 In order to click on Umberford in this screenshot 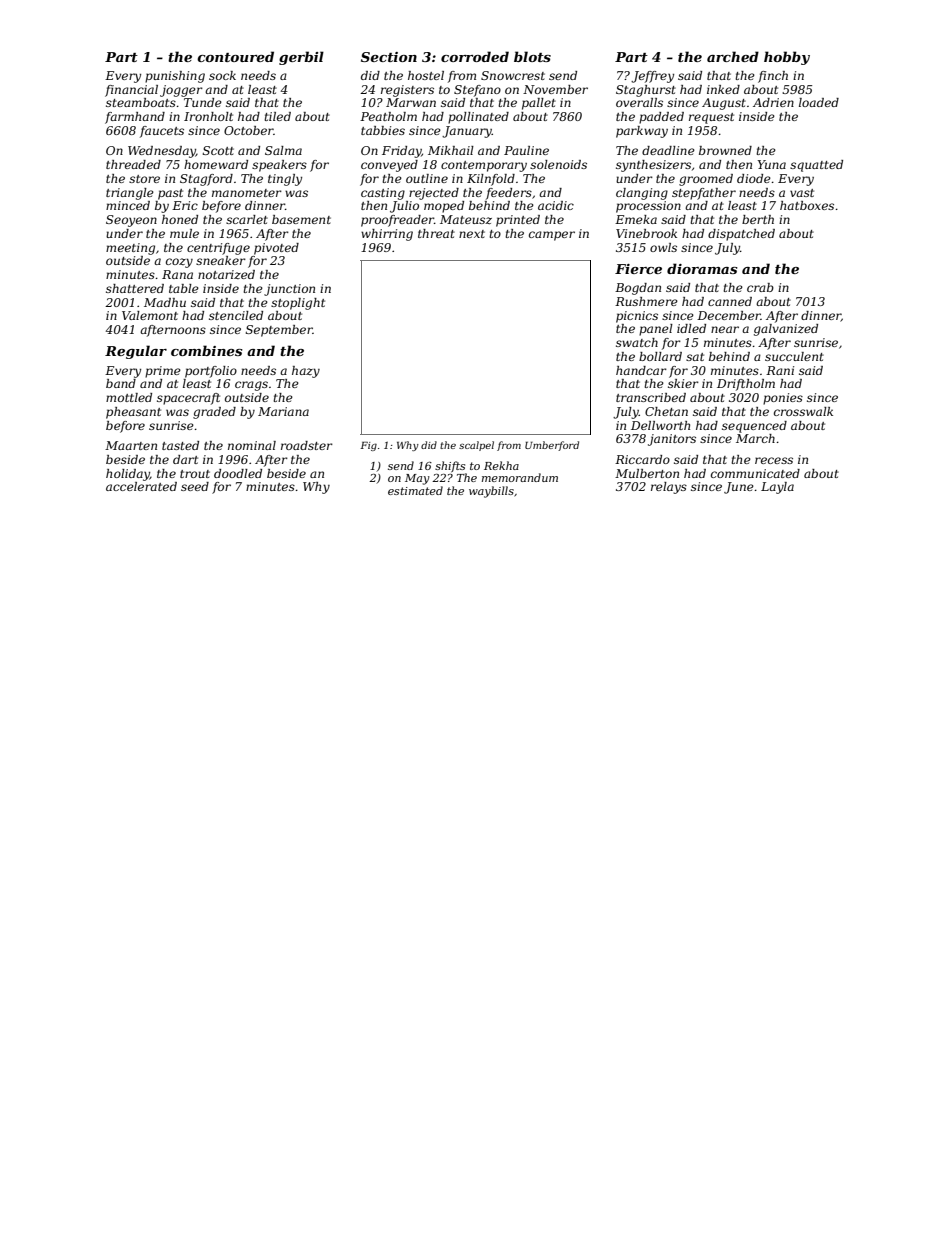, I will do `click(552, 446)`.
